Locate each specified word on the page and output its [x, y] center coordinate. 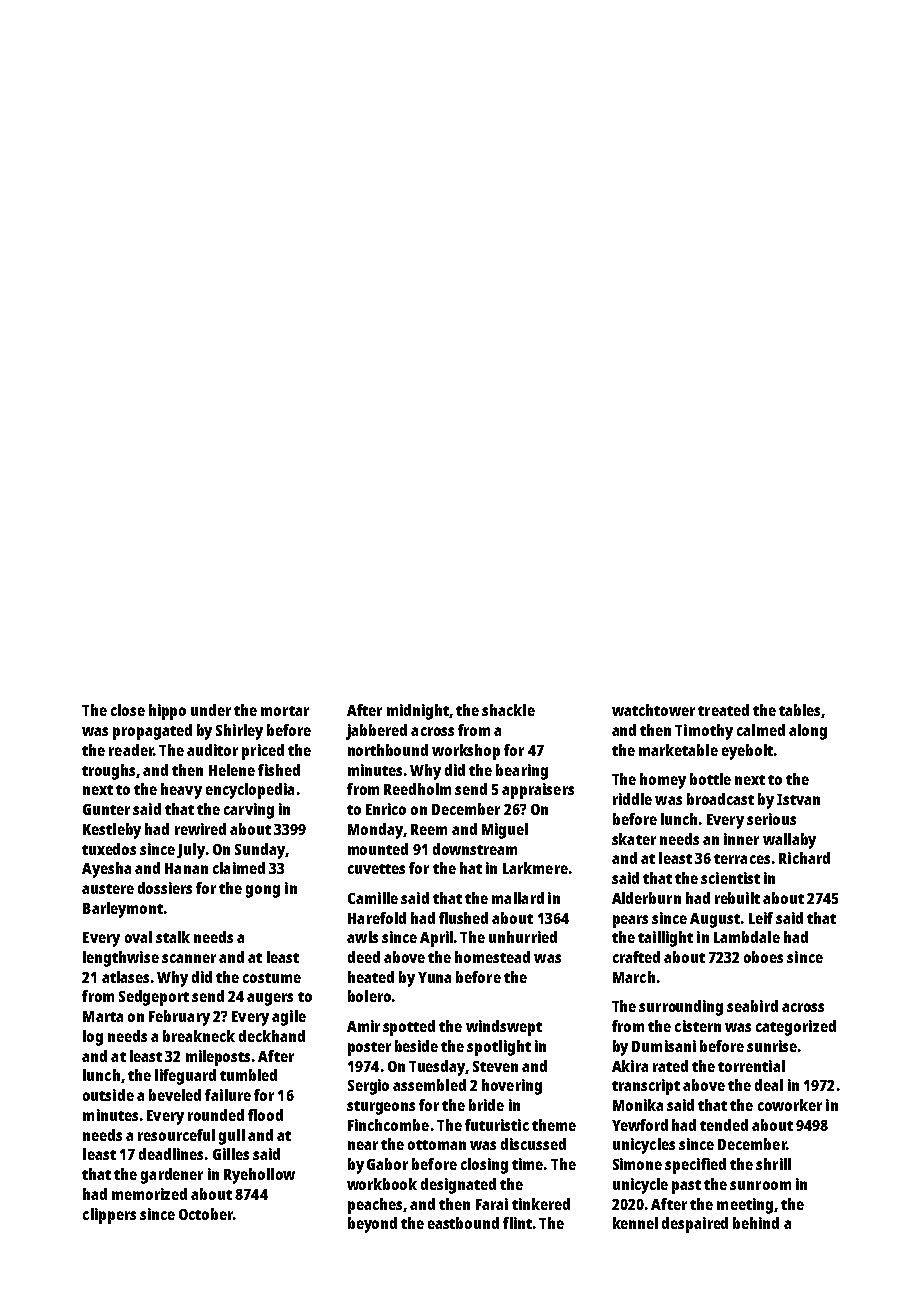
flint [517, 1223]
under [211, 710]
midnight [418, 712]
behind [756, 1223]
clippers [109, 1216]
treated [723, 710]
